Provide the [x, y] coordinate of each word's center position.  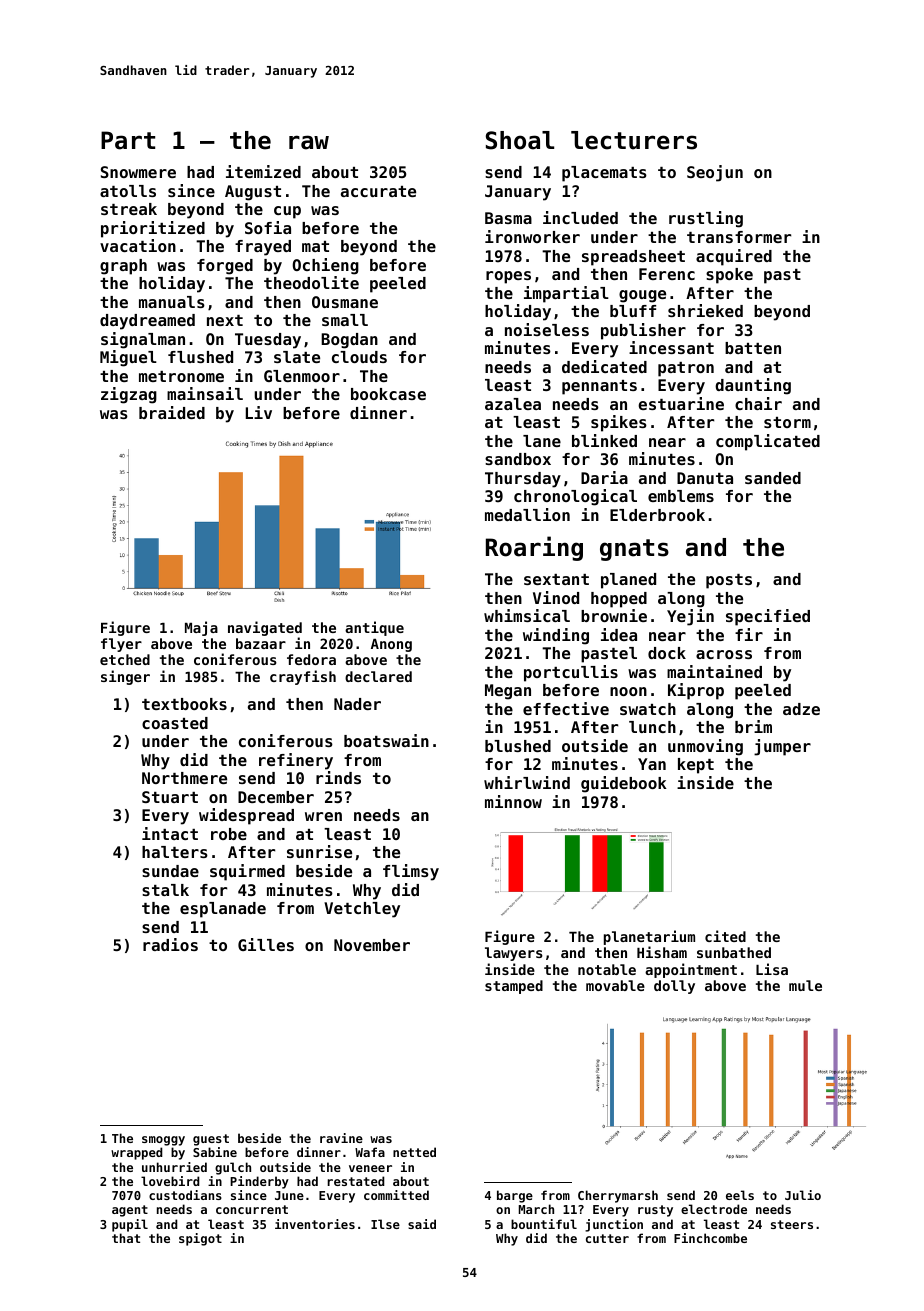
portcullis [571, 673]
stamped [514, 987]
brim [753, 726]
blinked [604, 440]
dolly [674, 987]
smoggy [163, 1141]
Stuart [170, 797]
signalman [143, 340]
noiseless [547, 329]
